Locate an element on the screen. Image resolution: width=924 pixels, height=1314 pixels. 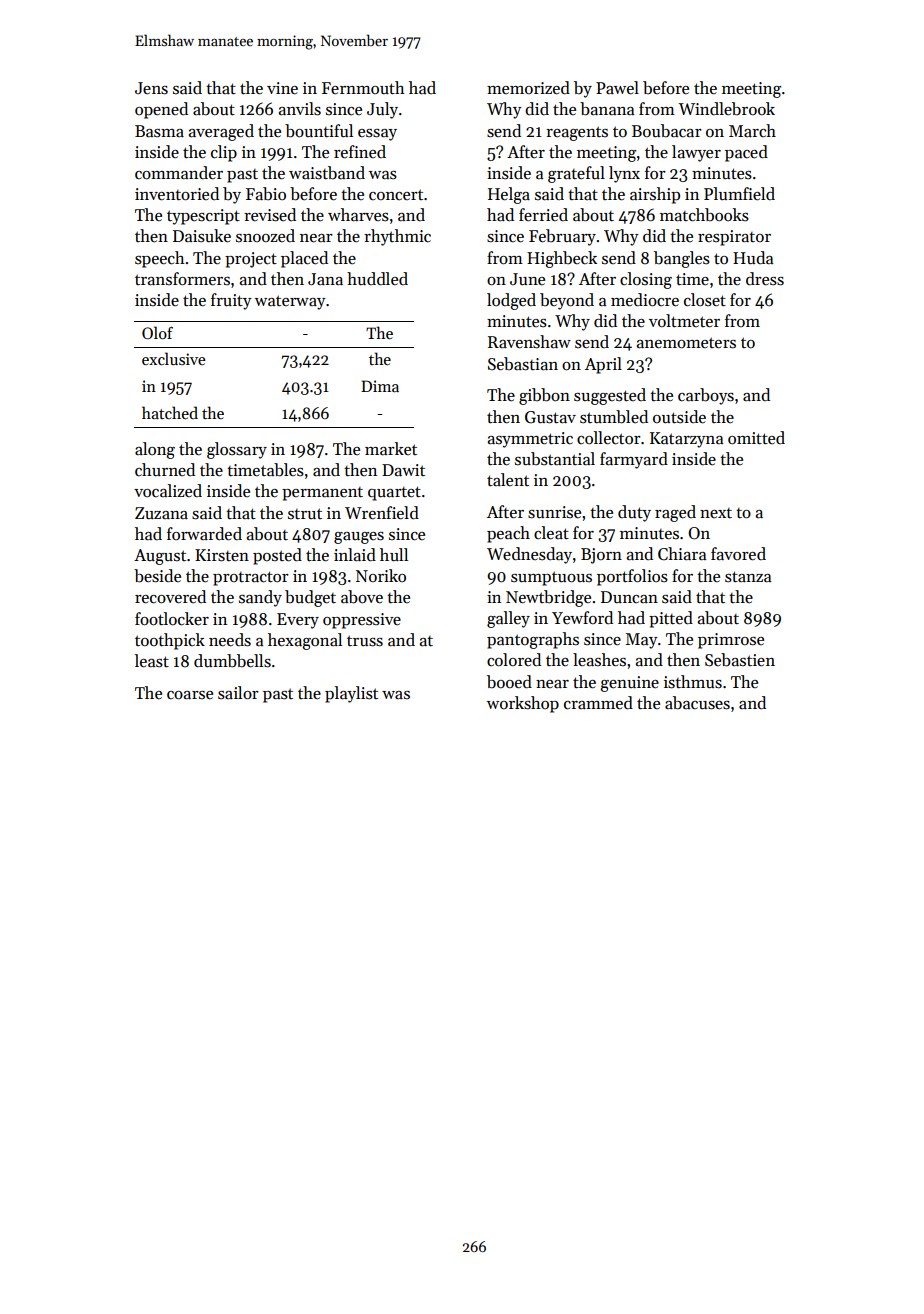
coarse is located at coordinates (190, 695).
